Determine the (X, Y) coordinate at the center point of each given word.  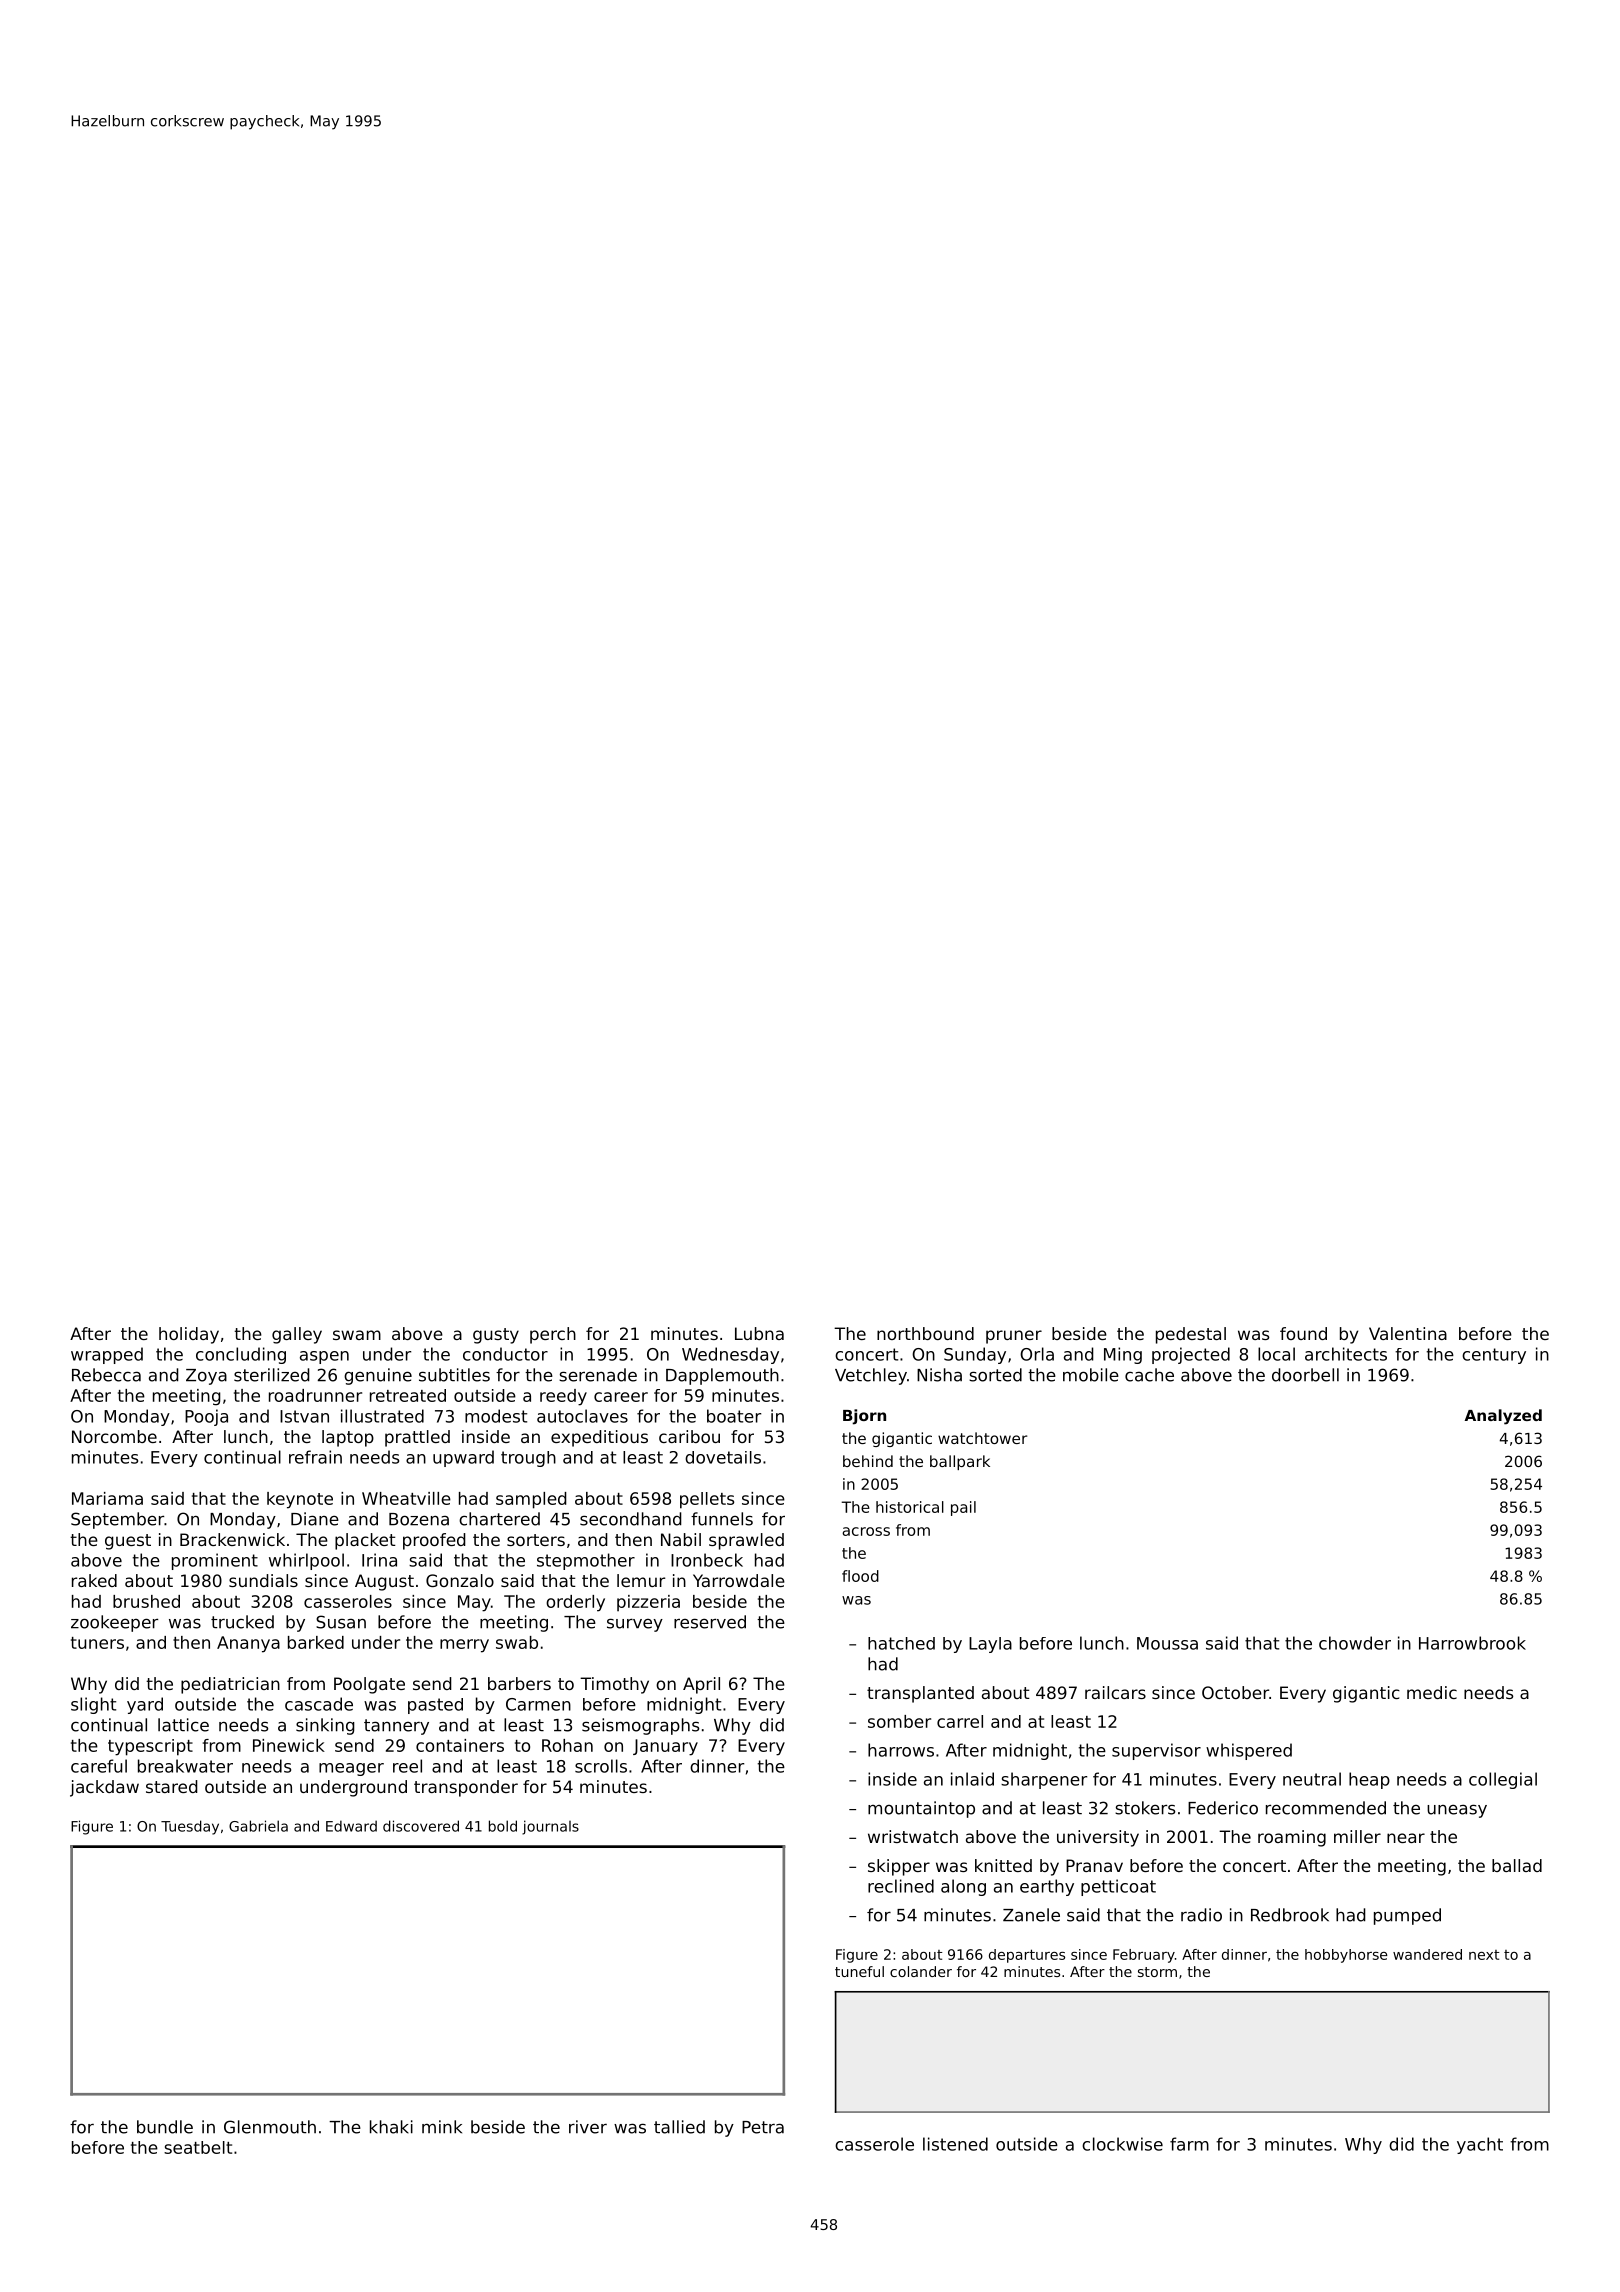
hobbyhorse (1346, 1956)
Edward (351, 1826)
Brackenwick (232, 1539)
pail (963, 1508)
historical (910, 1507)
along (963, 1887)
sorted (995, 1375)
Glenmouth (270, 2127)
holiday (189, 1335)
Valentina (1408, 1333)
